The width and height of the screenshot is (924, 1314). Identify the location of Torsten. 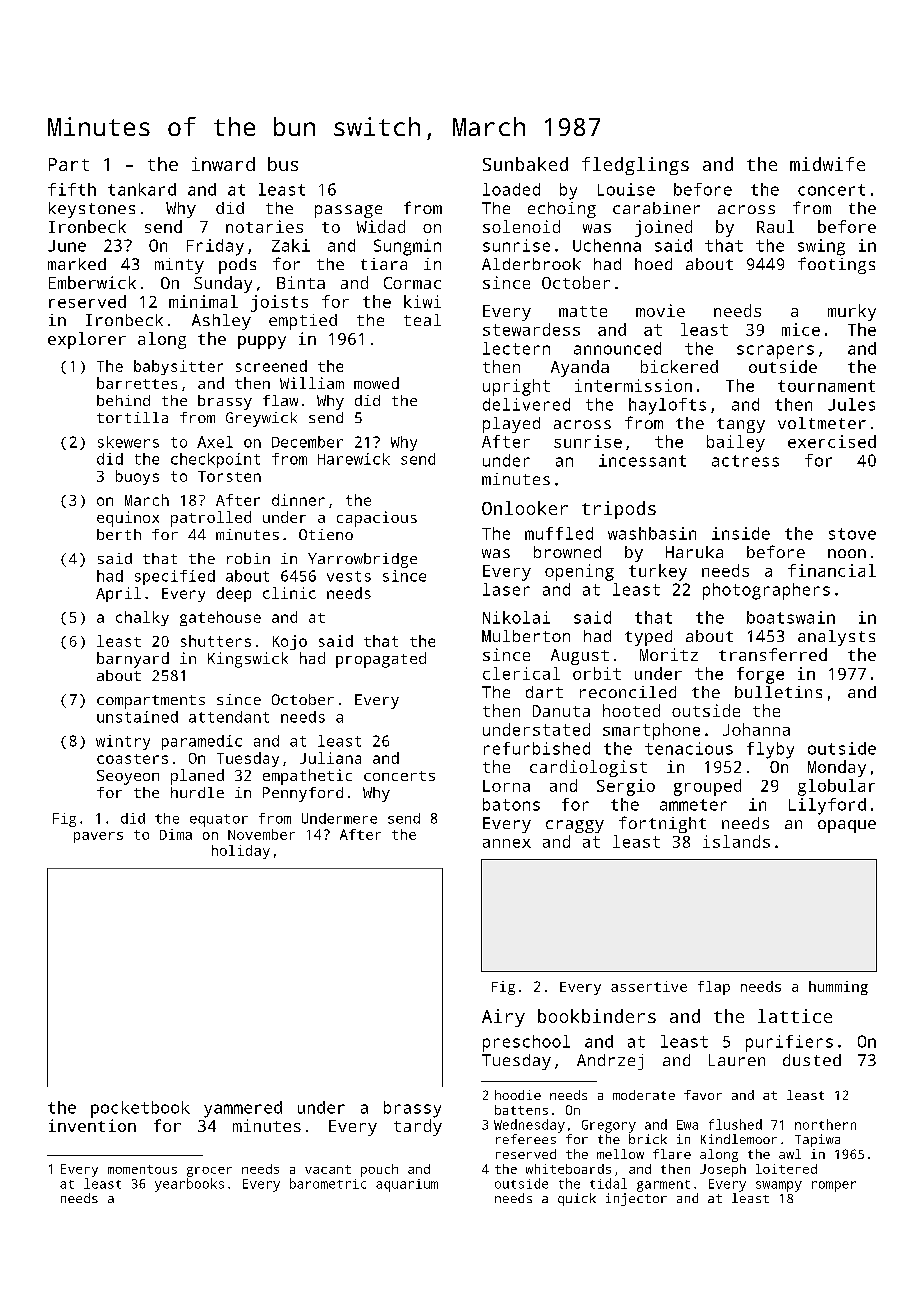
(229, 476).
